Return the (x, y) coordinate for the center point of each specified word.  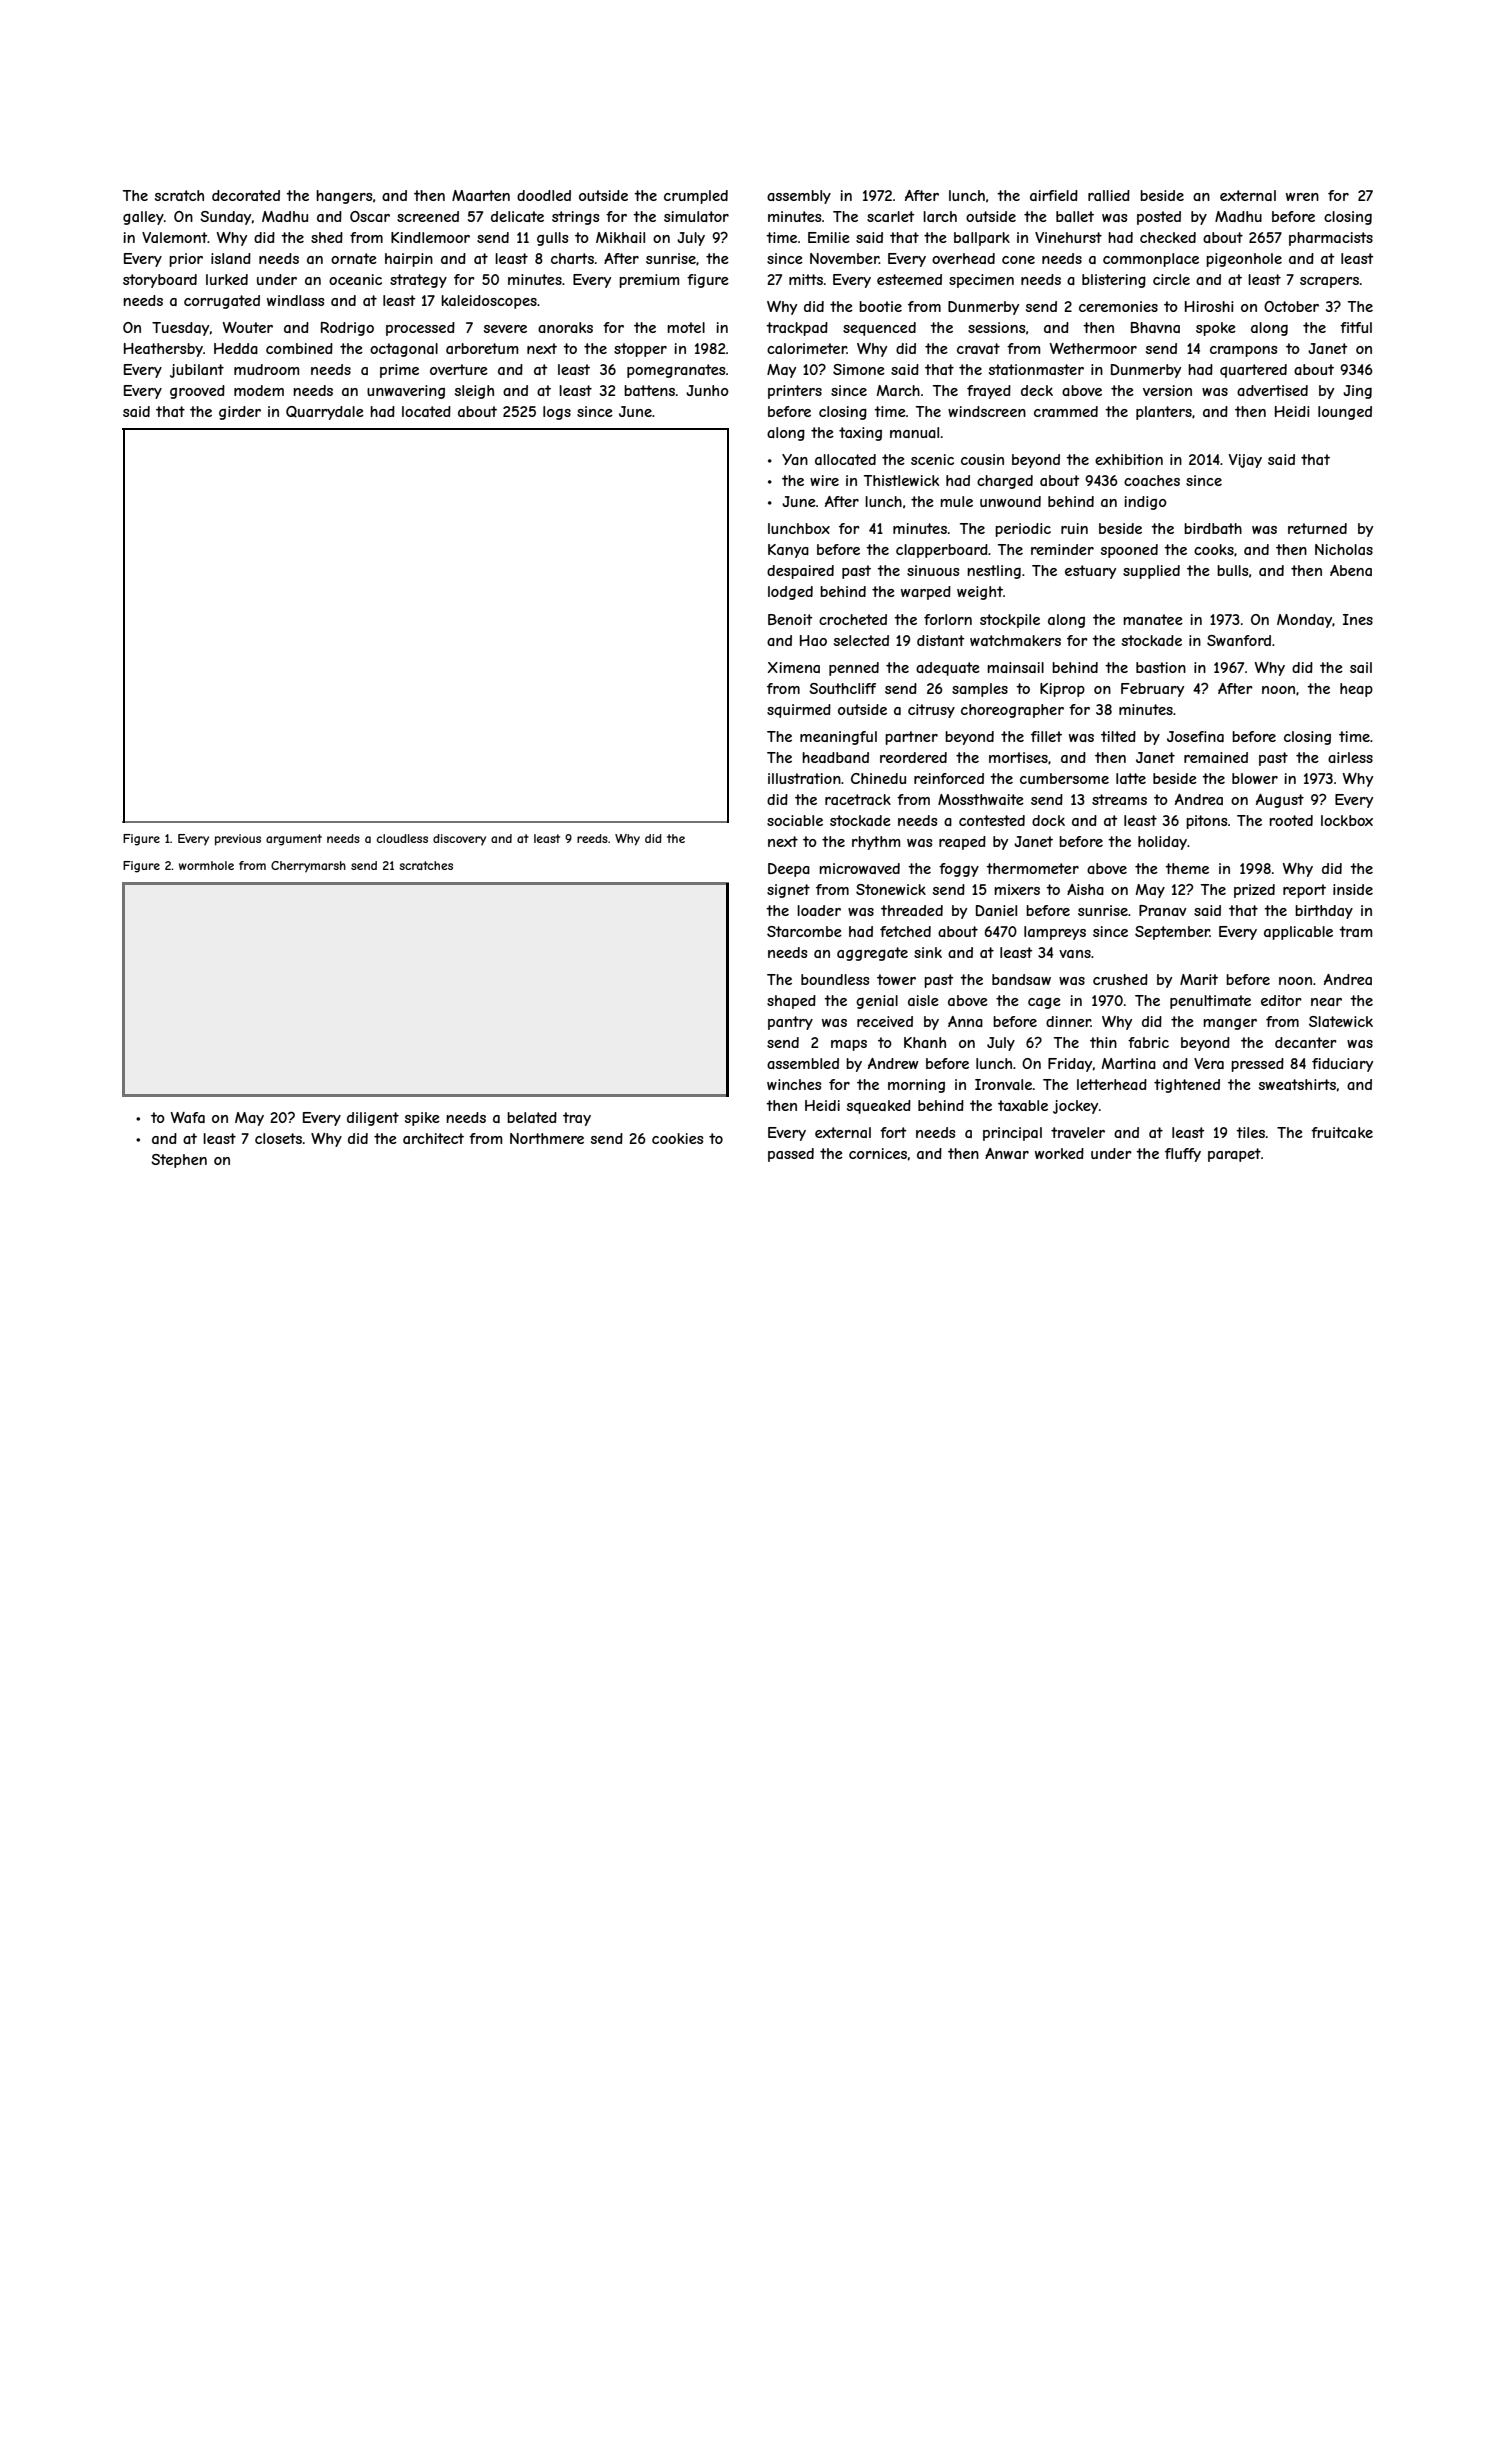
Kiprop (1062, 690)
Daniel (996, 910)
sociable (795, 820)
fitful (1356, 327)
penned (854, 669)
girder (240, 413)
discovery (459, 840)
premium (649, 281)
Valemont (175, 237)
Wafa (188, 1117)
